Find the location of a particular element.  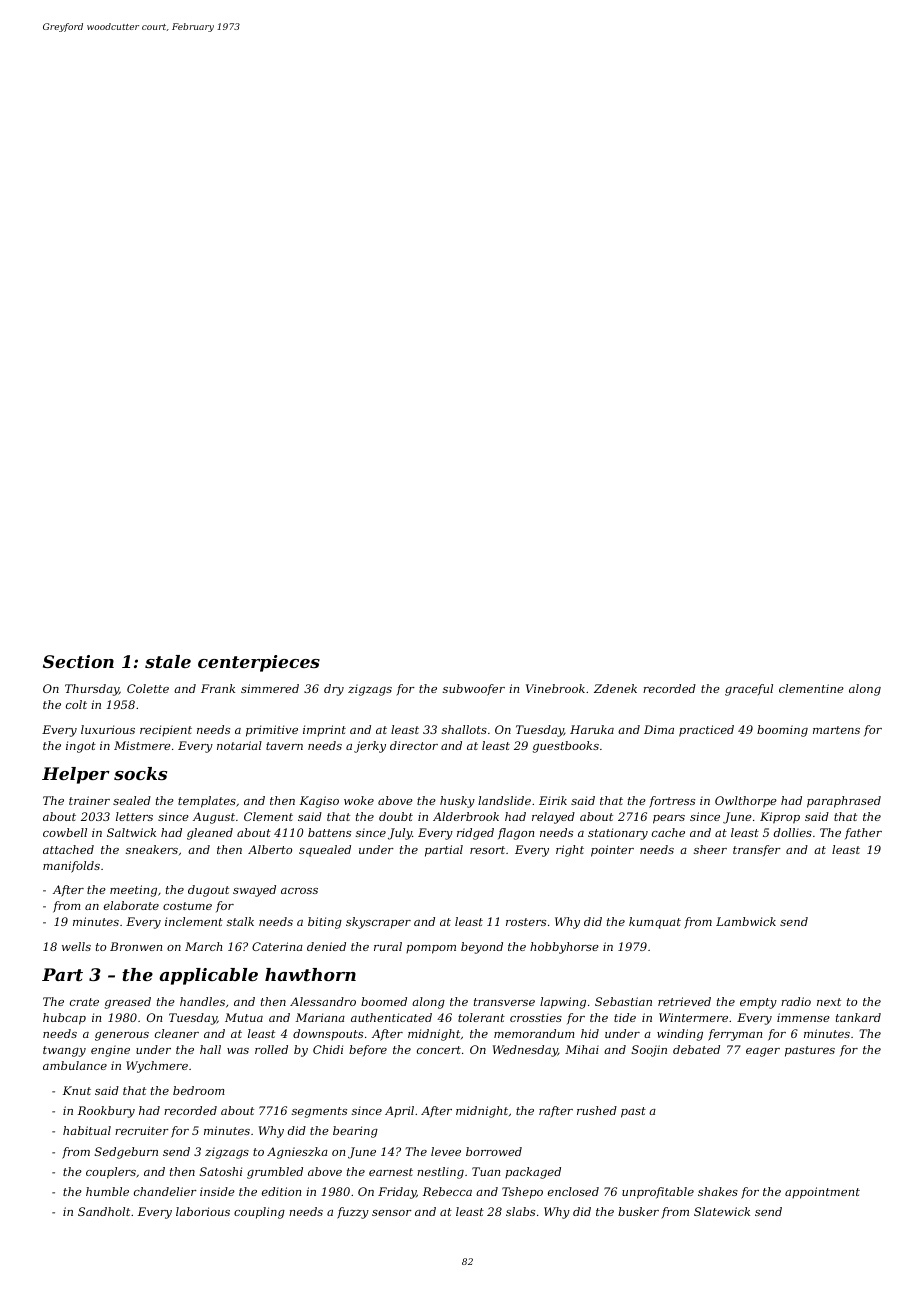

Satoshi is located at coordinates (221, 1171).
